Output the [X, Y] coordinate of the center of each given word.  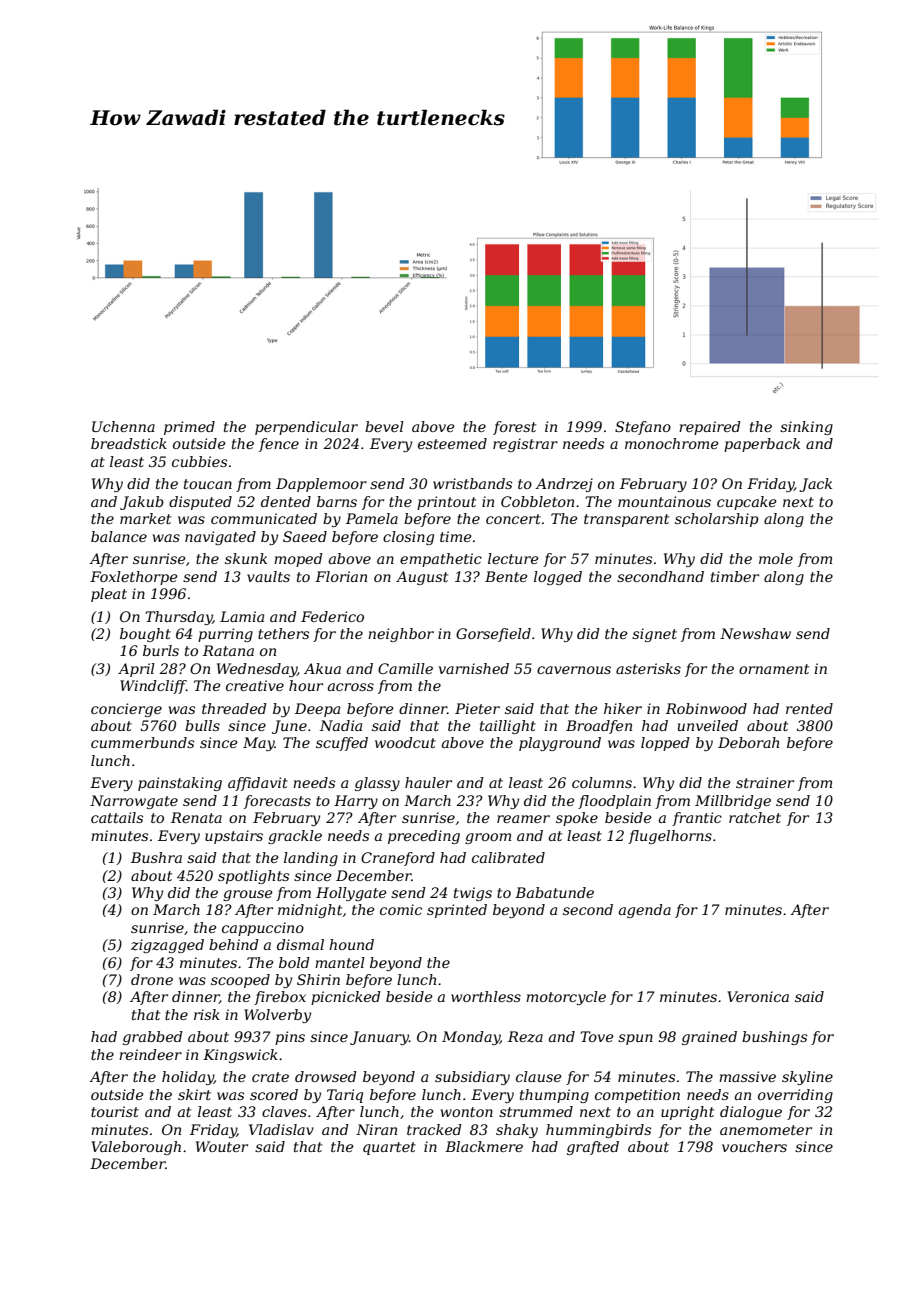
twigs [473, 894]
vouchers [754, 1146]
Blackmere [484, 1146]
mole [776, 558]
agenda [645, 911]
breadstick [129, 443]
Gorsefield [493, 635]
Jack [815, 485]
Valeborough [136, 1148]
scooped [240, 981]
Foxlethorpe [134, 578]
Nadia [341, 725]
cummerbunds [142, 742]
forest [514, 428]
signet [654, 635]
